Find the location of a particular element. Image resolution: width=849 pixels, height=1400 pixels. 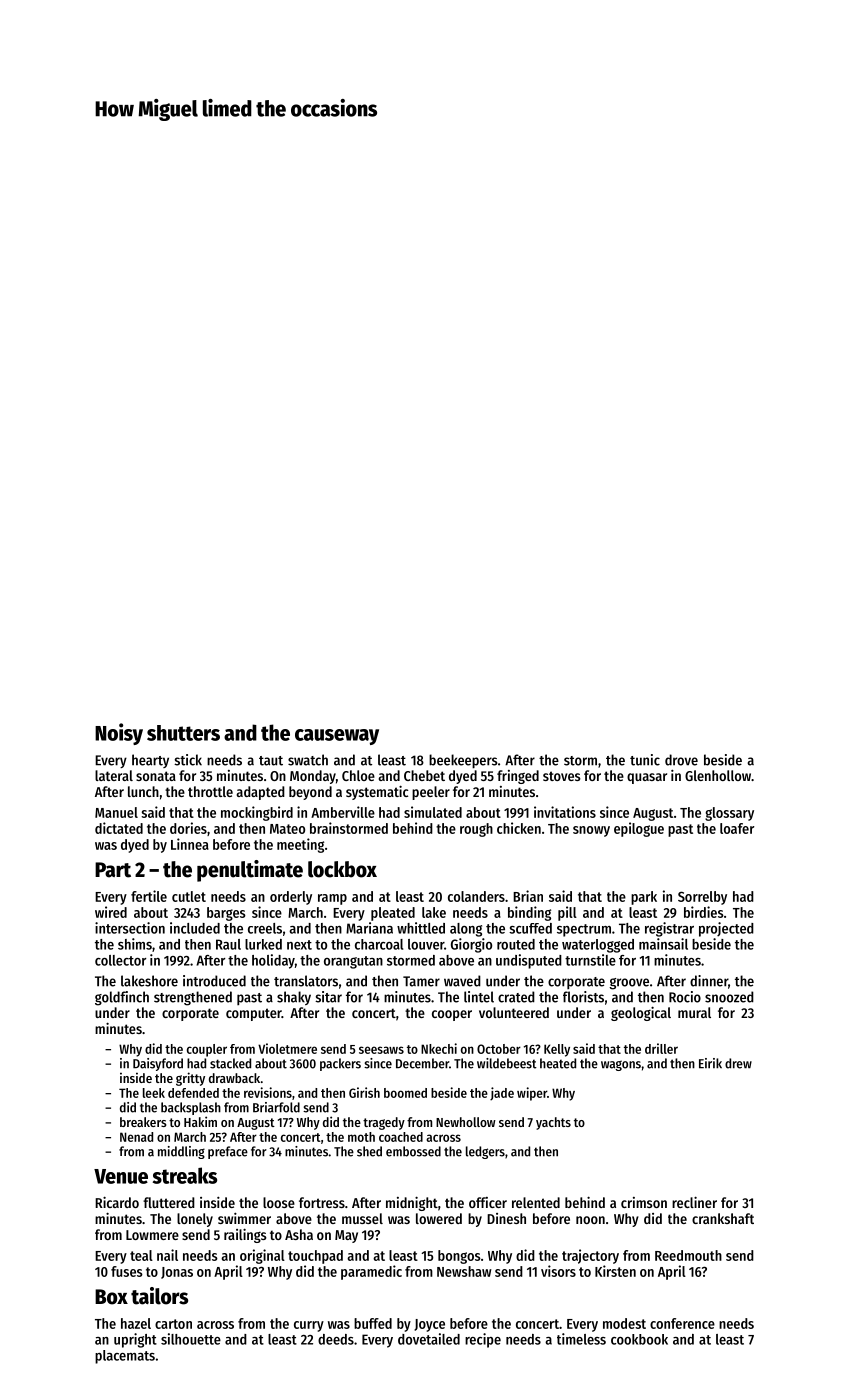

silhouette is located at coordinates (191, 1339).
